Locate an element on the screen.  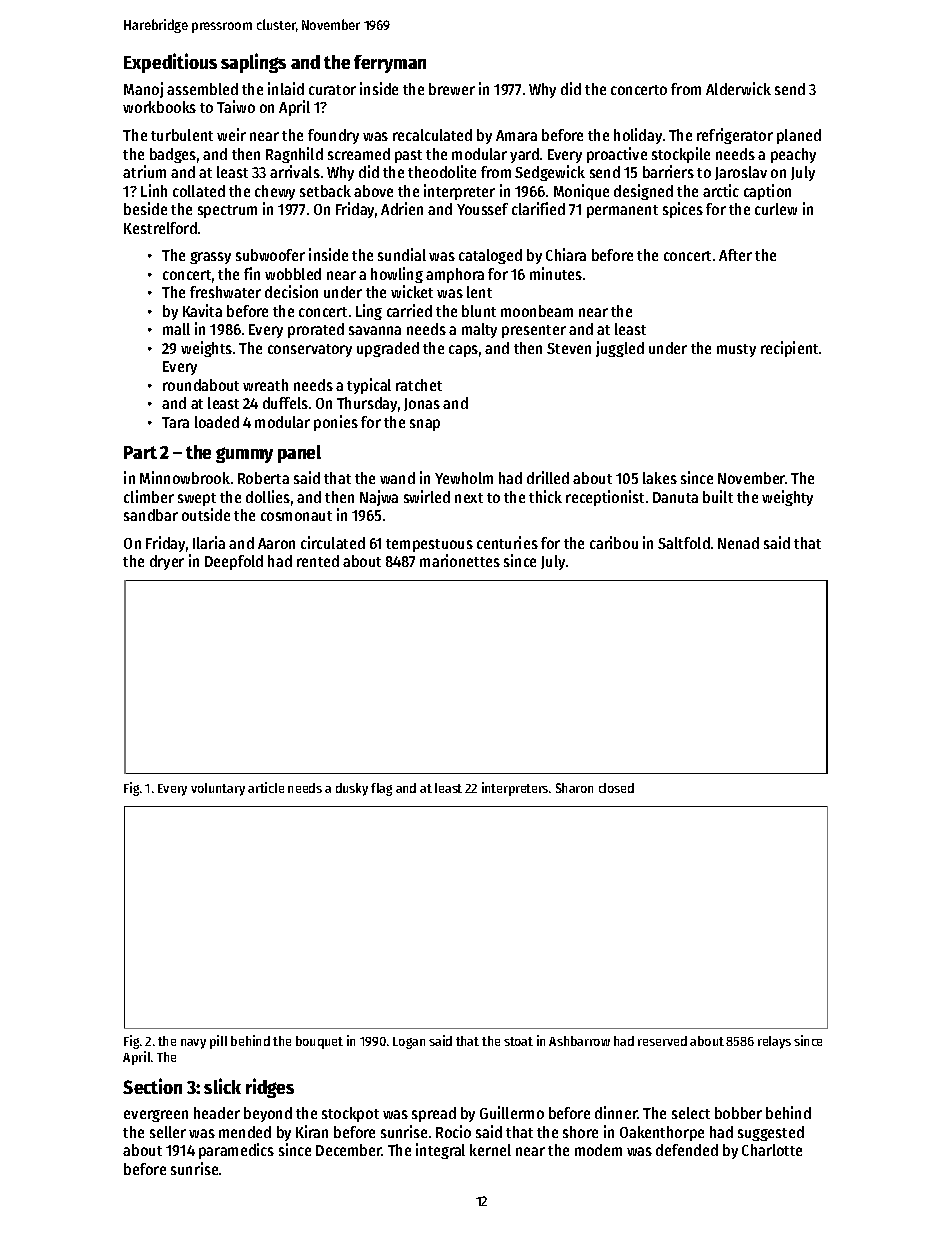
Ashbarrow is located at coordinates (579, 1041).
